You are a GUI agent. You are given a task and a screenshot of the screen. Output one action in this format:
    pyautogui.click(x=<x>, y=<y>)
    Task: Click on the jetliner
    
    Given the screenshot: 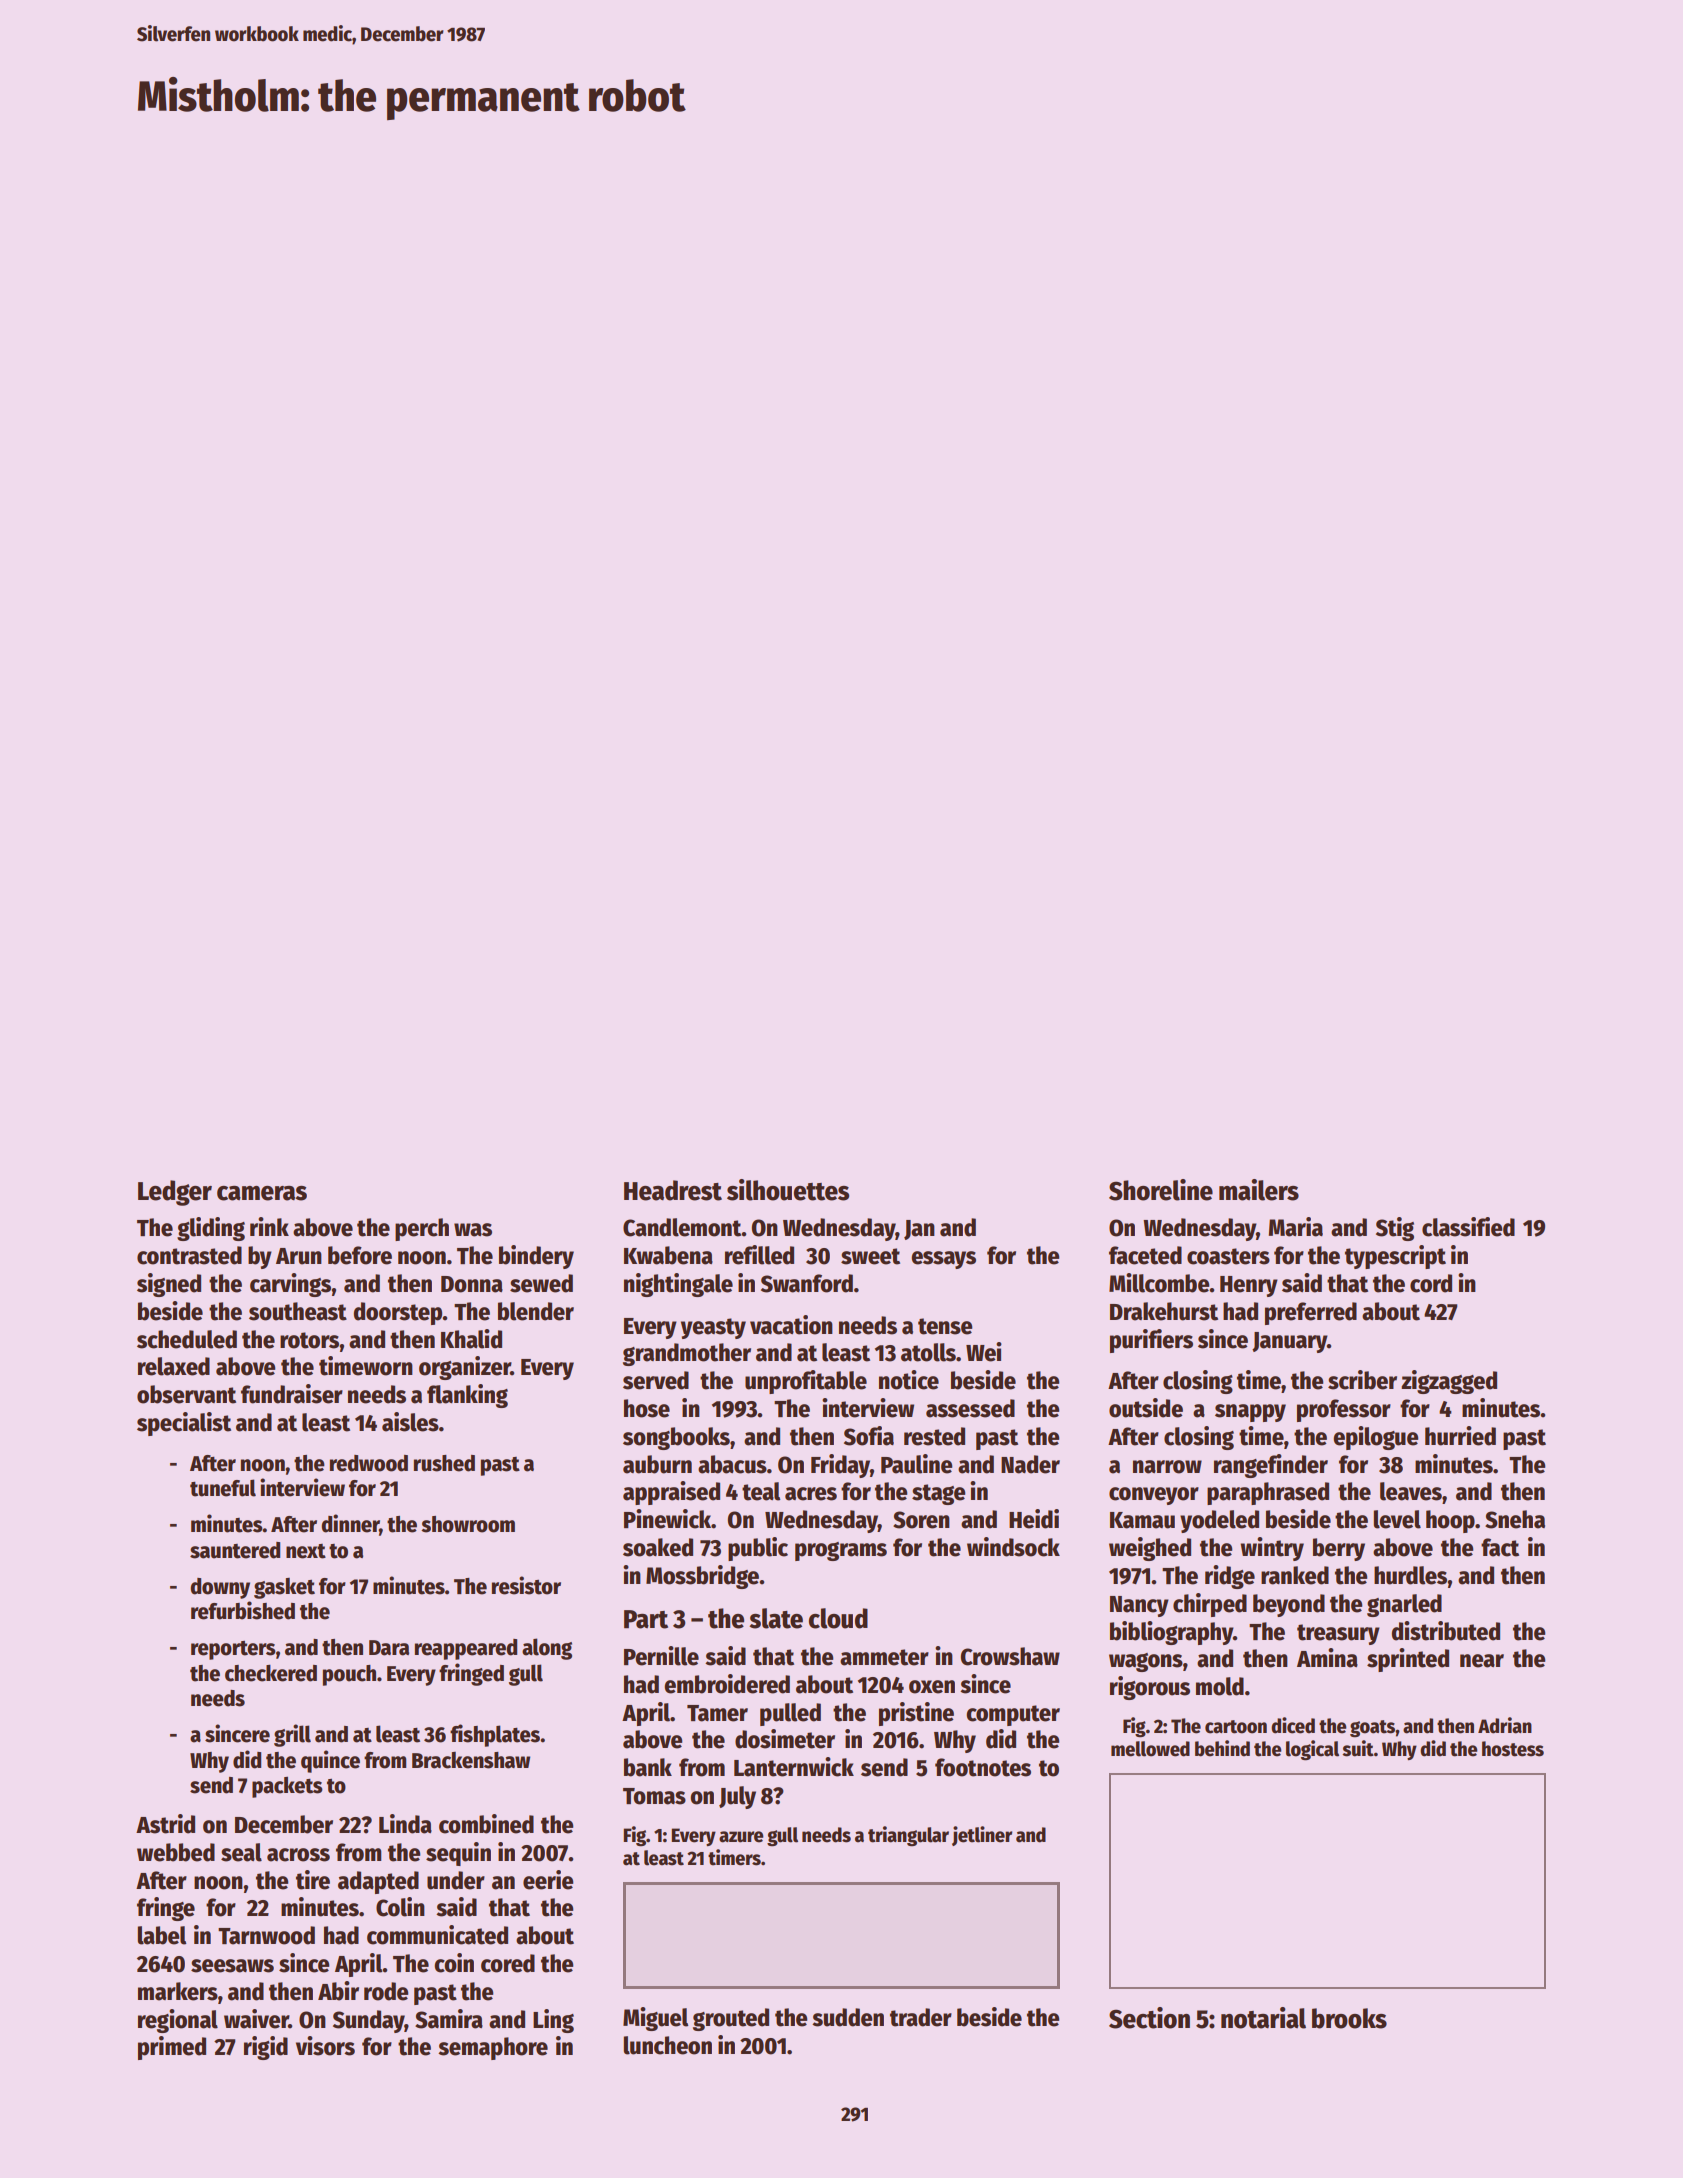 What is the action you would take?
    pyautogui.click(x=982, y=1836)
